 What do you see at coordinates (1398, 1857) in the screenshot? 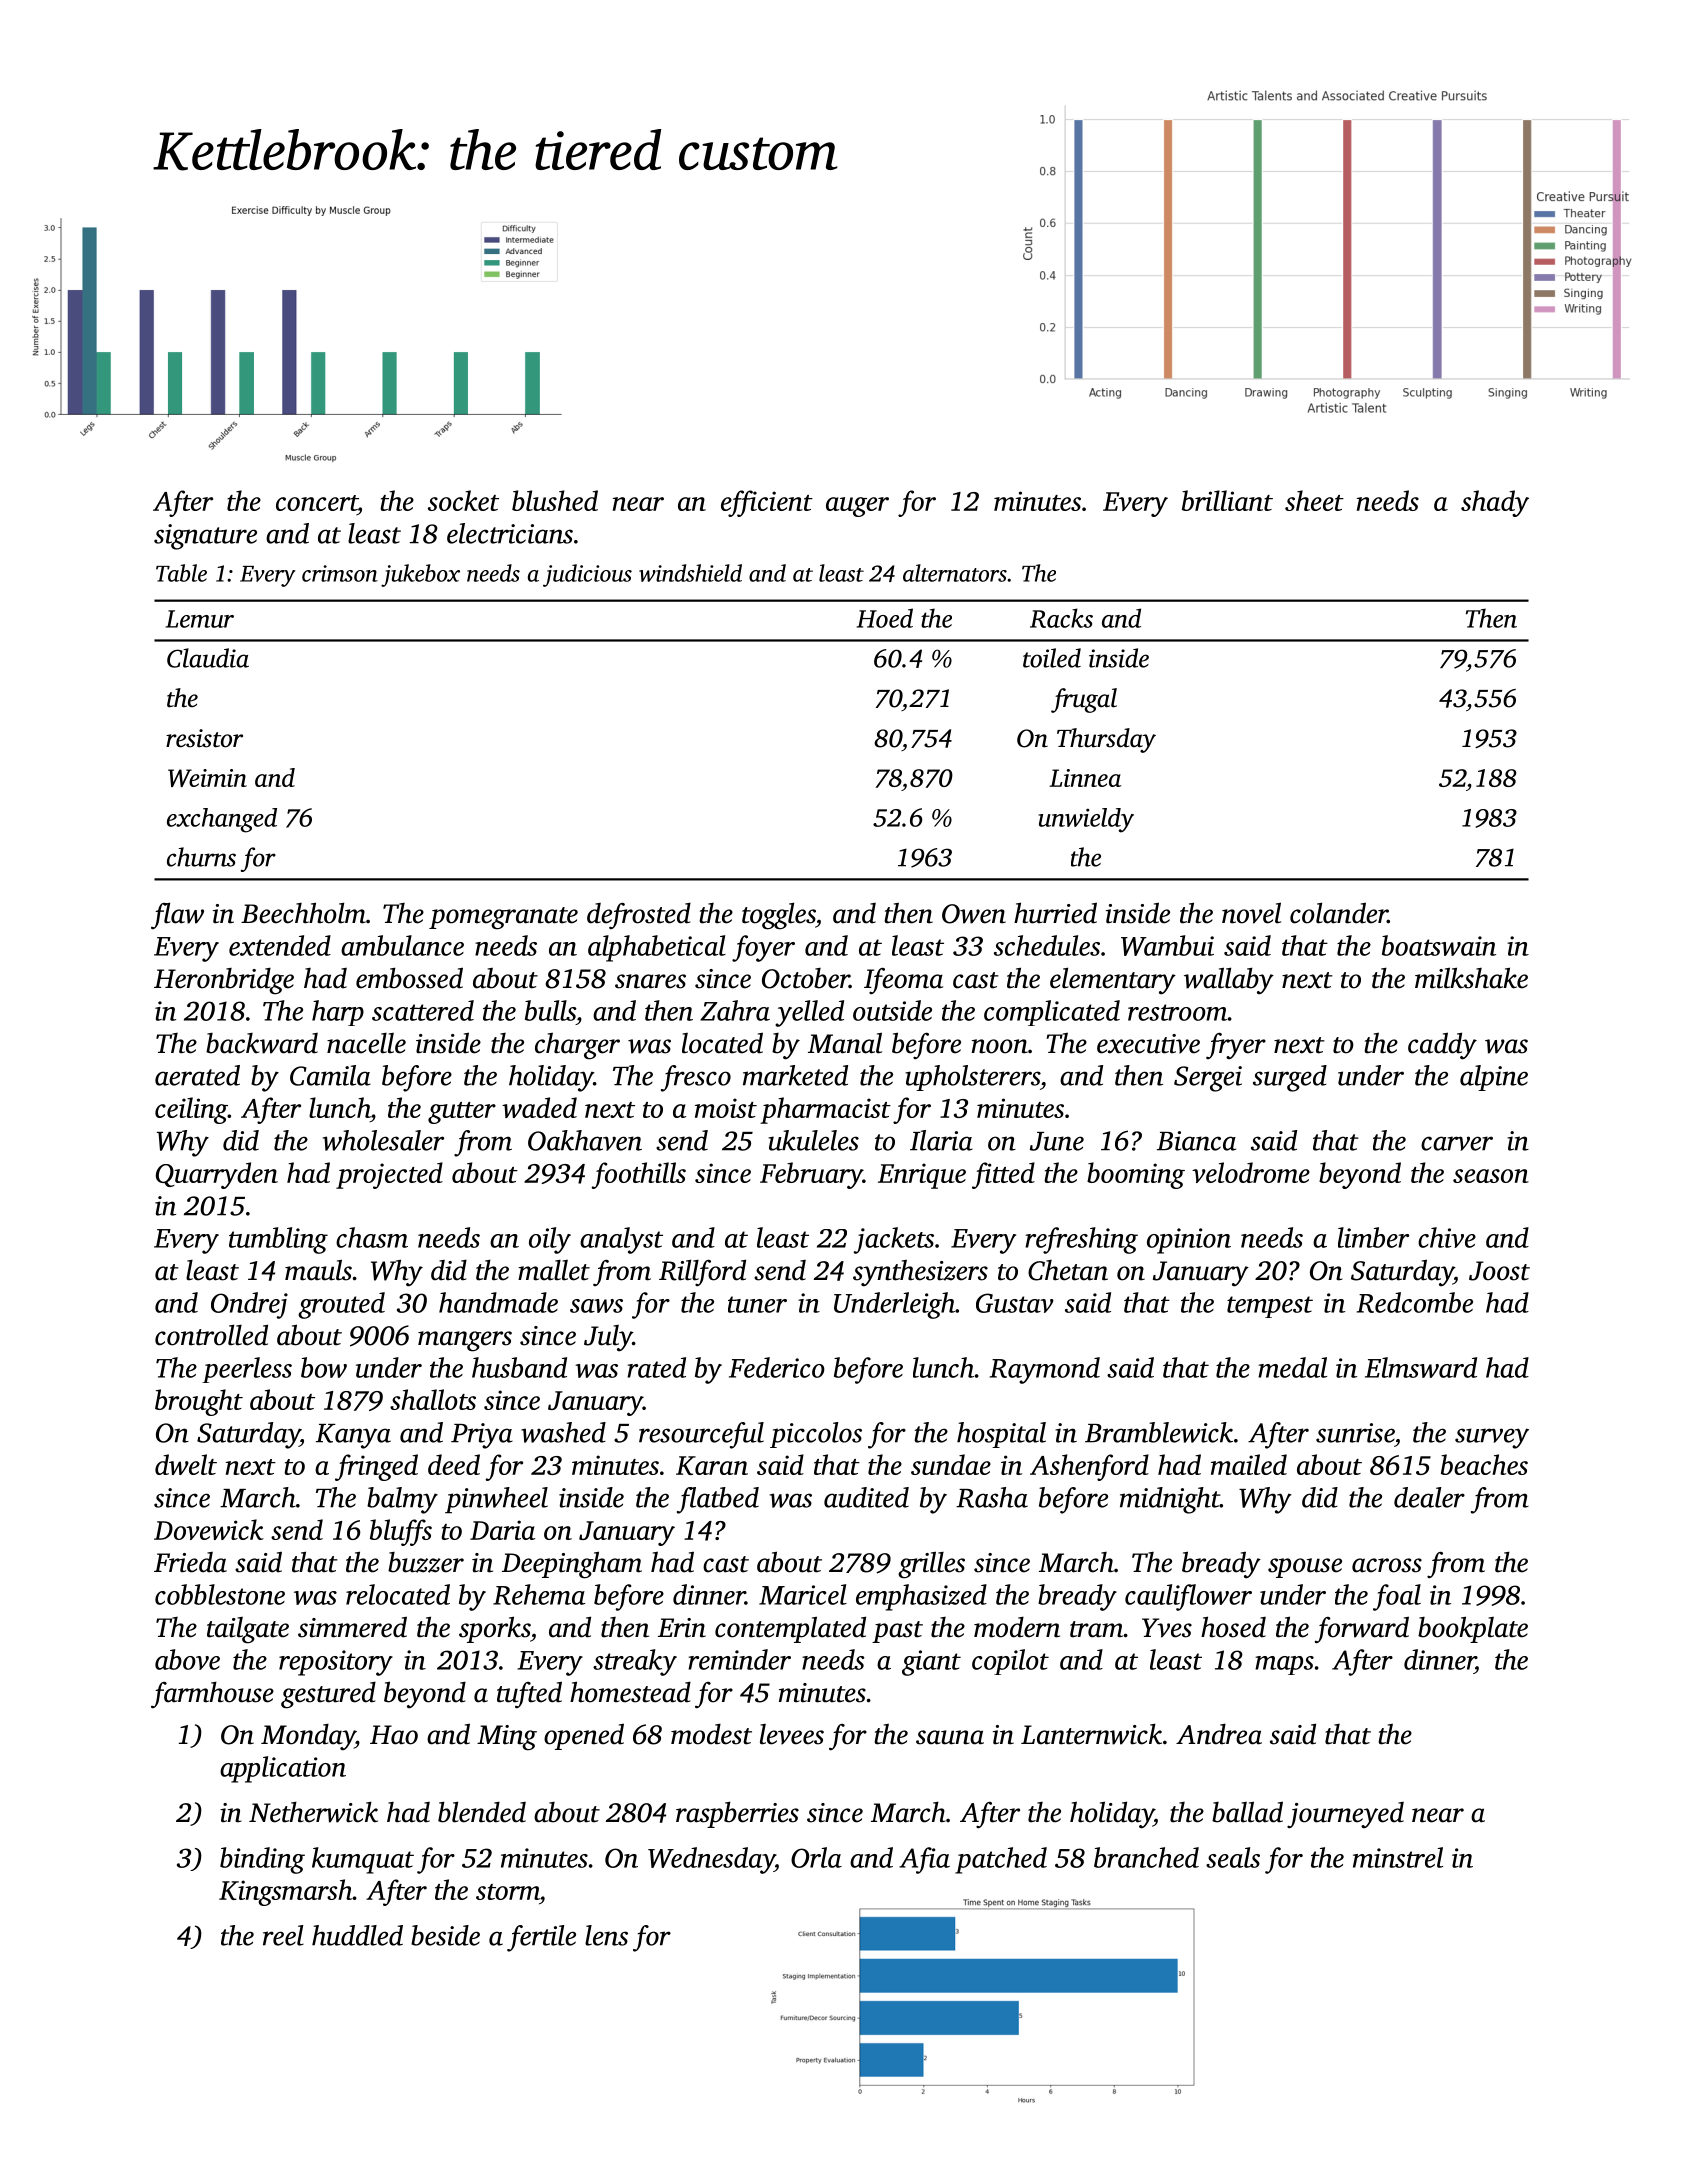
I see `minstrel` at bounding box center [1398, 1857].
